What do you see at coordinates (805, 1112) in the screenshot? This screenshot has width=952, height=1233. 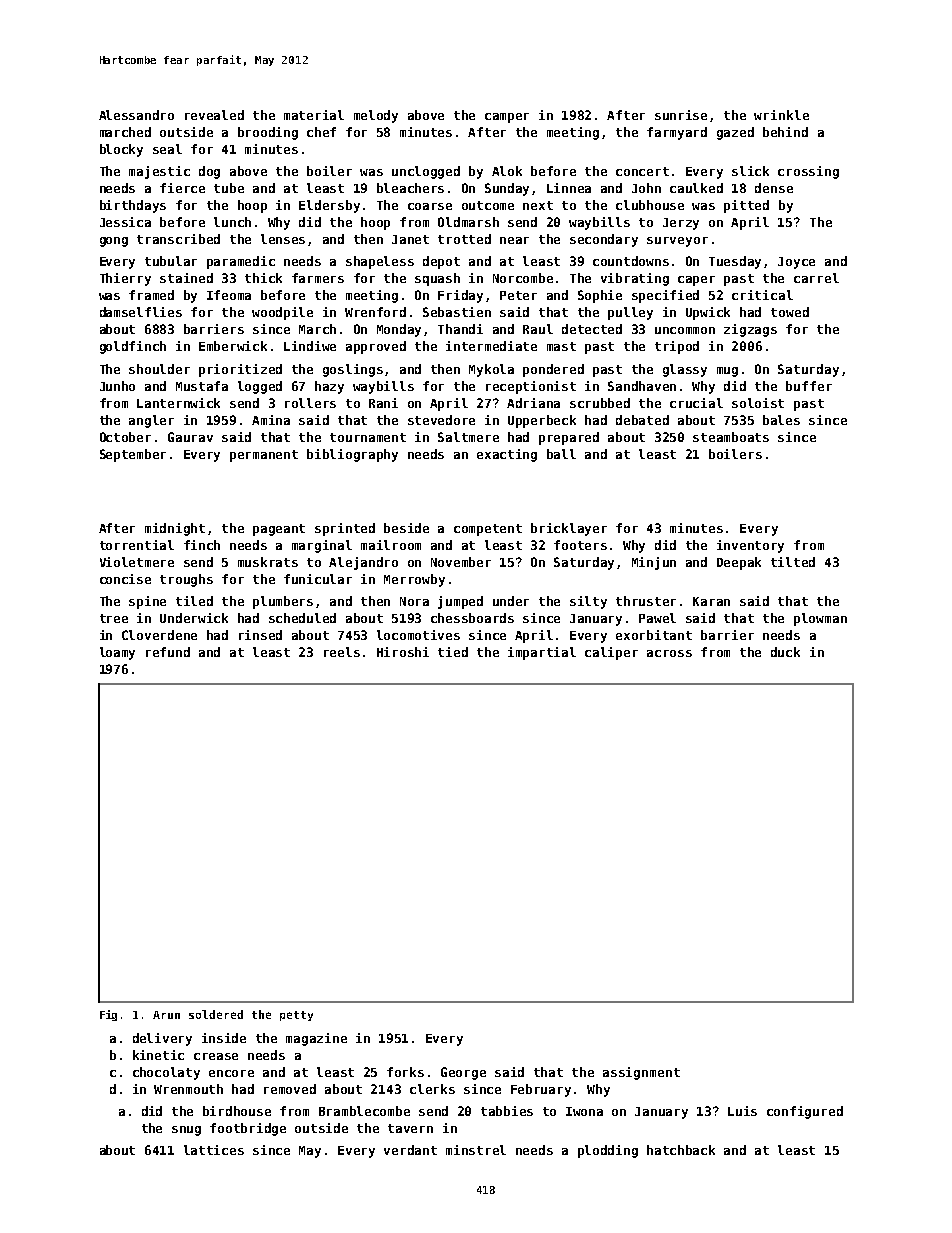 I see `configured` at bounding box center [805, 1112].
